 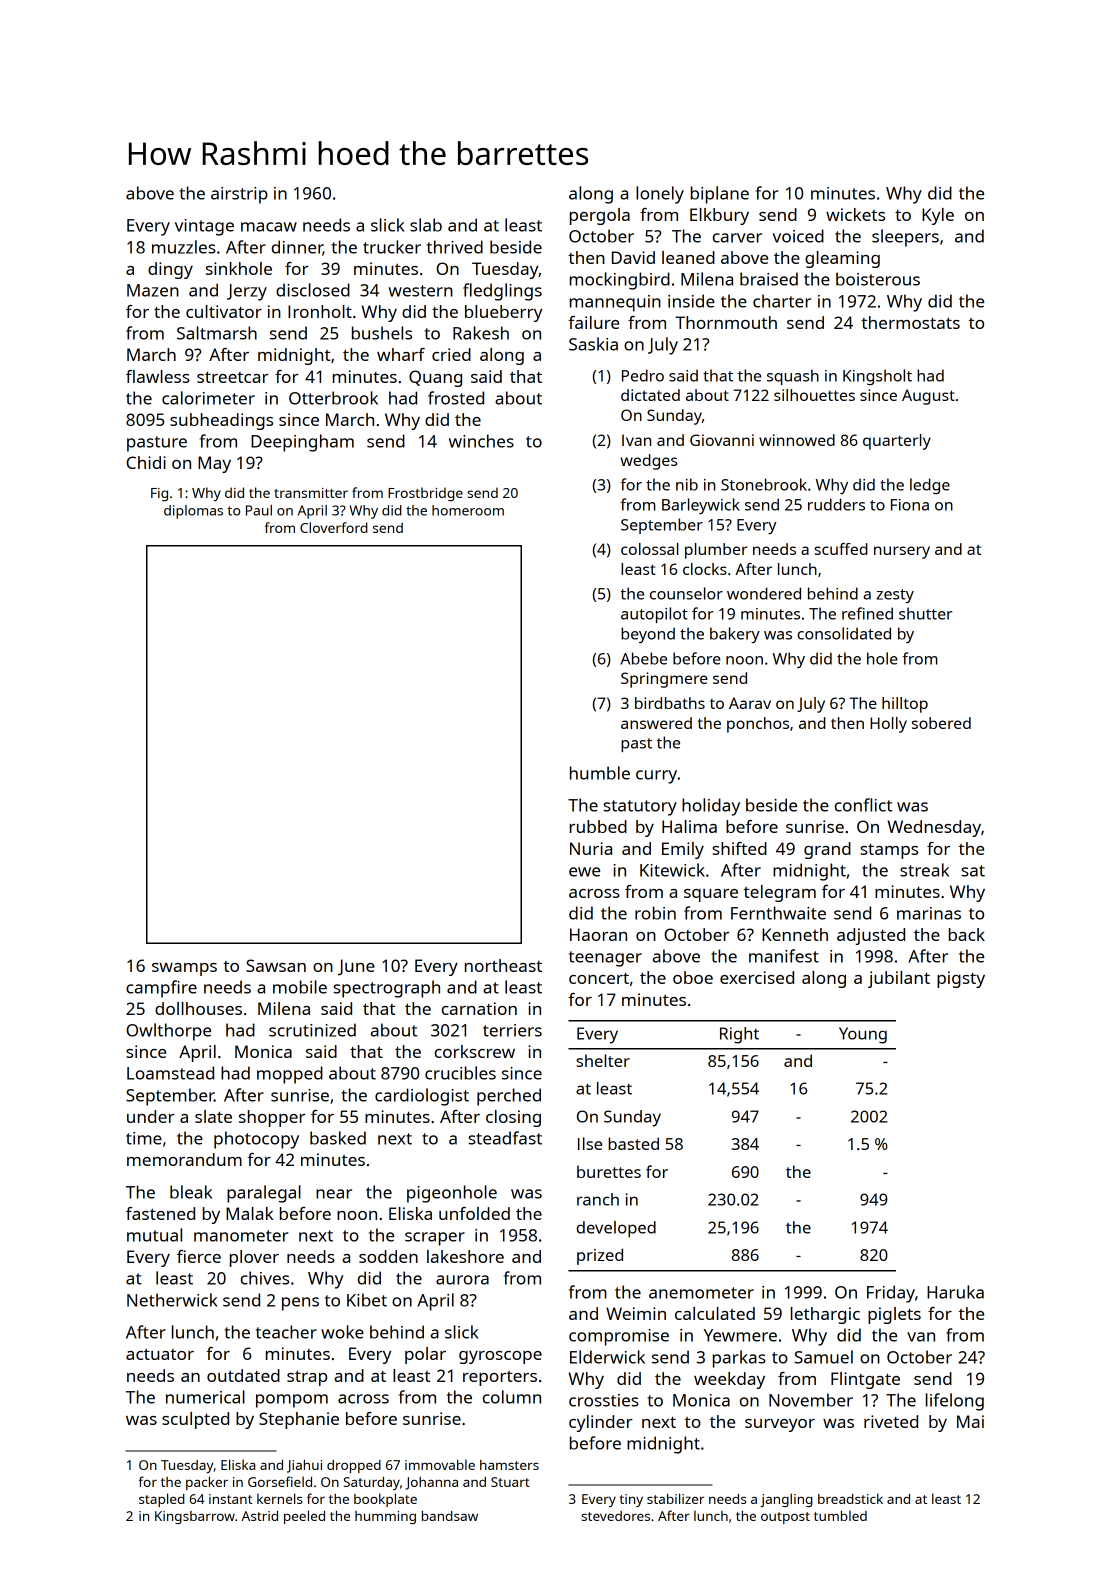 What do you see at coordinates (320, 311) in the image?
I see `Ironholt` at bounding box center [320, 311].
